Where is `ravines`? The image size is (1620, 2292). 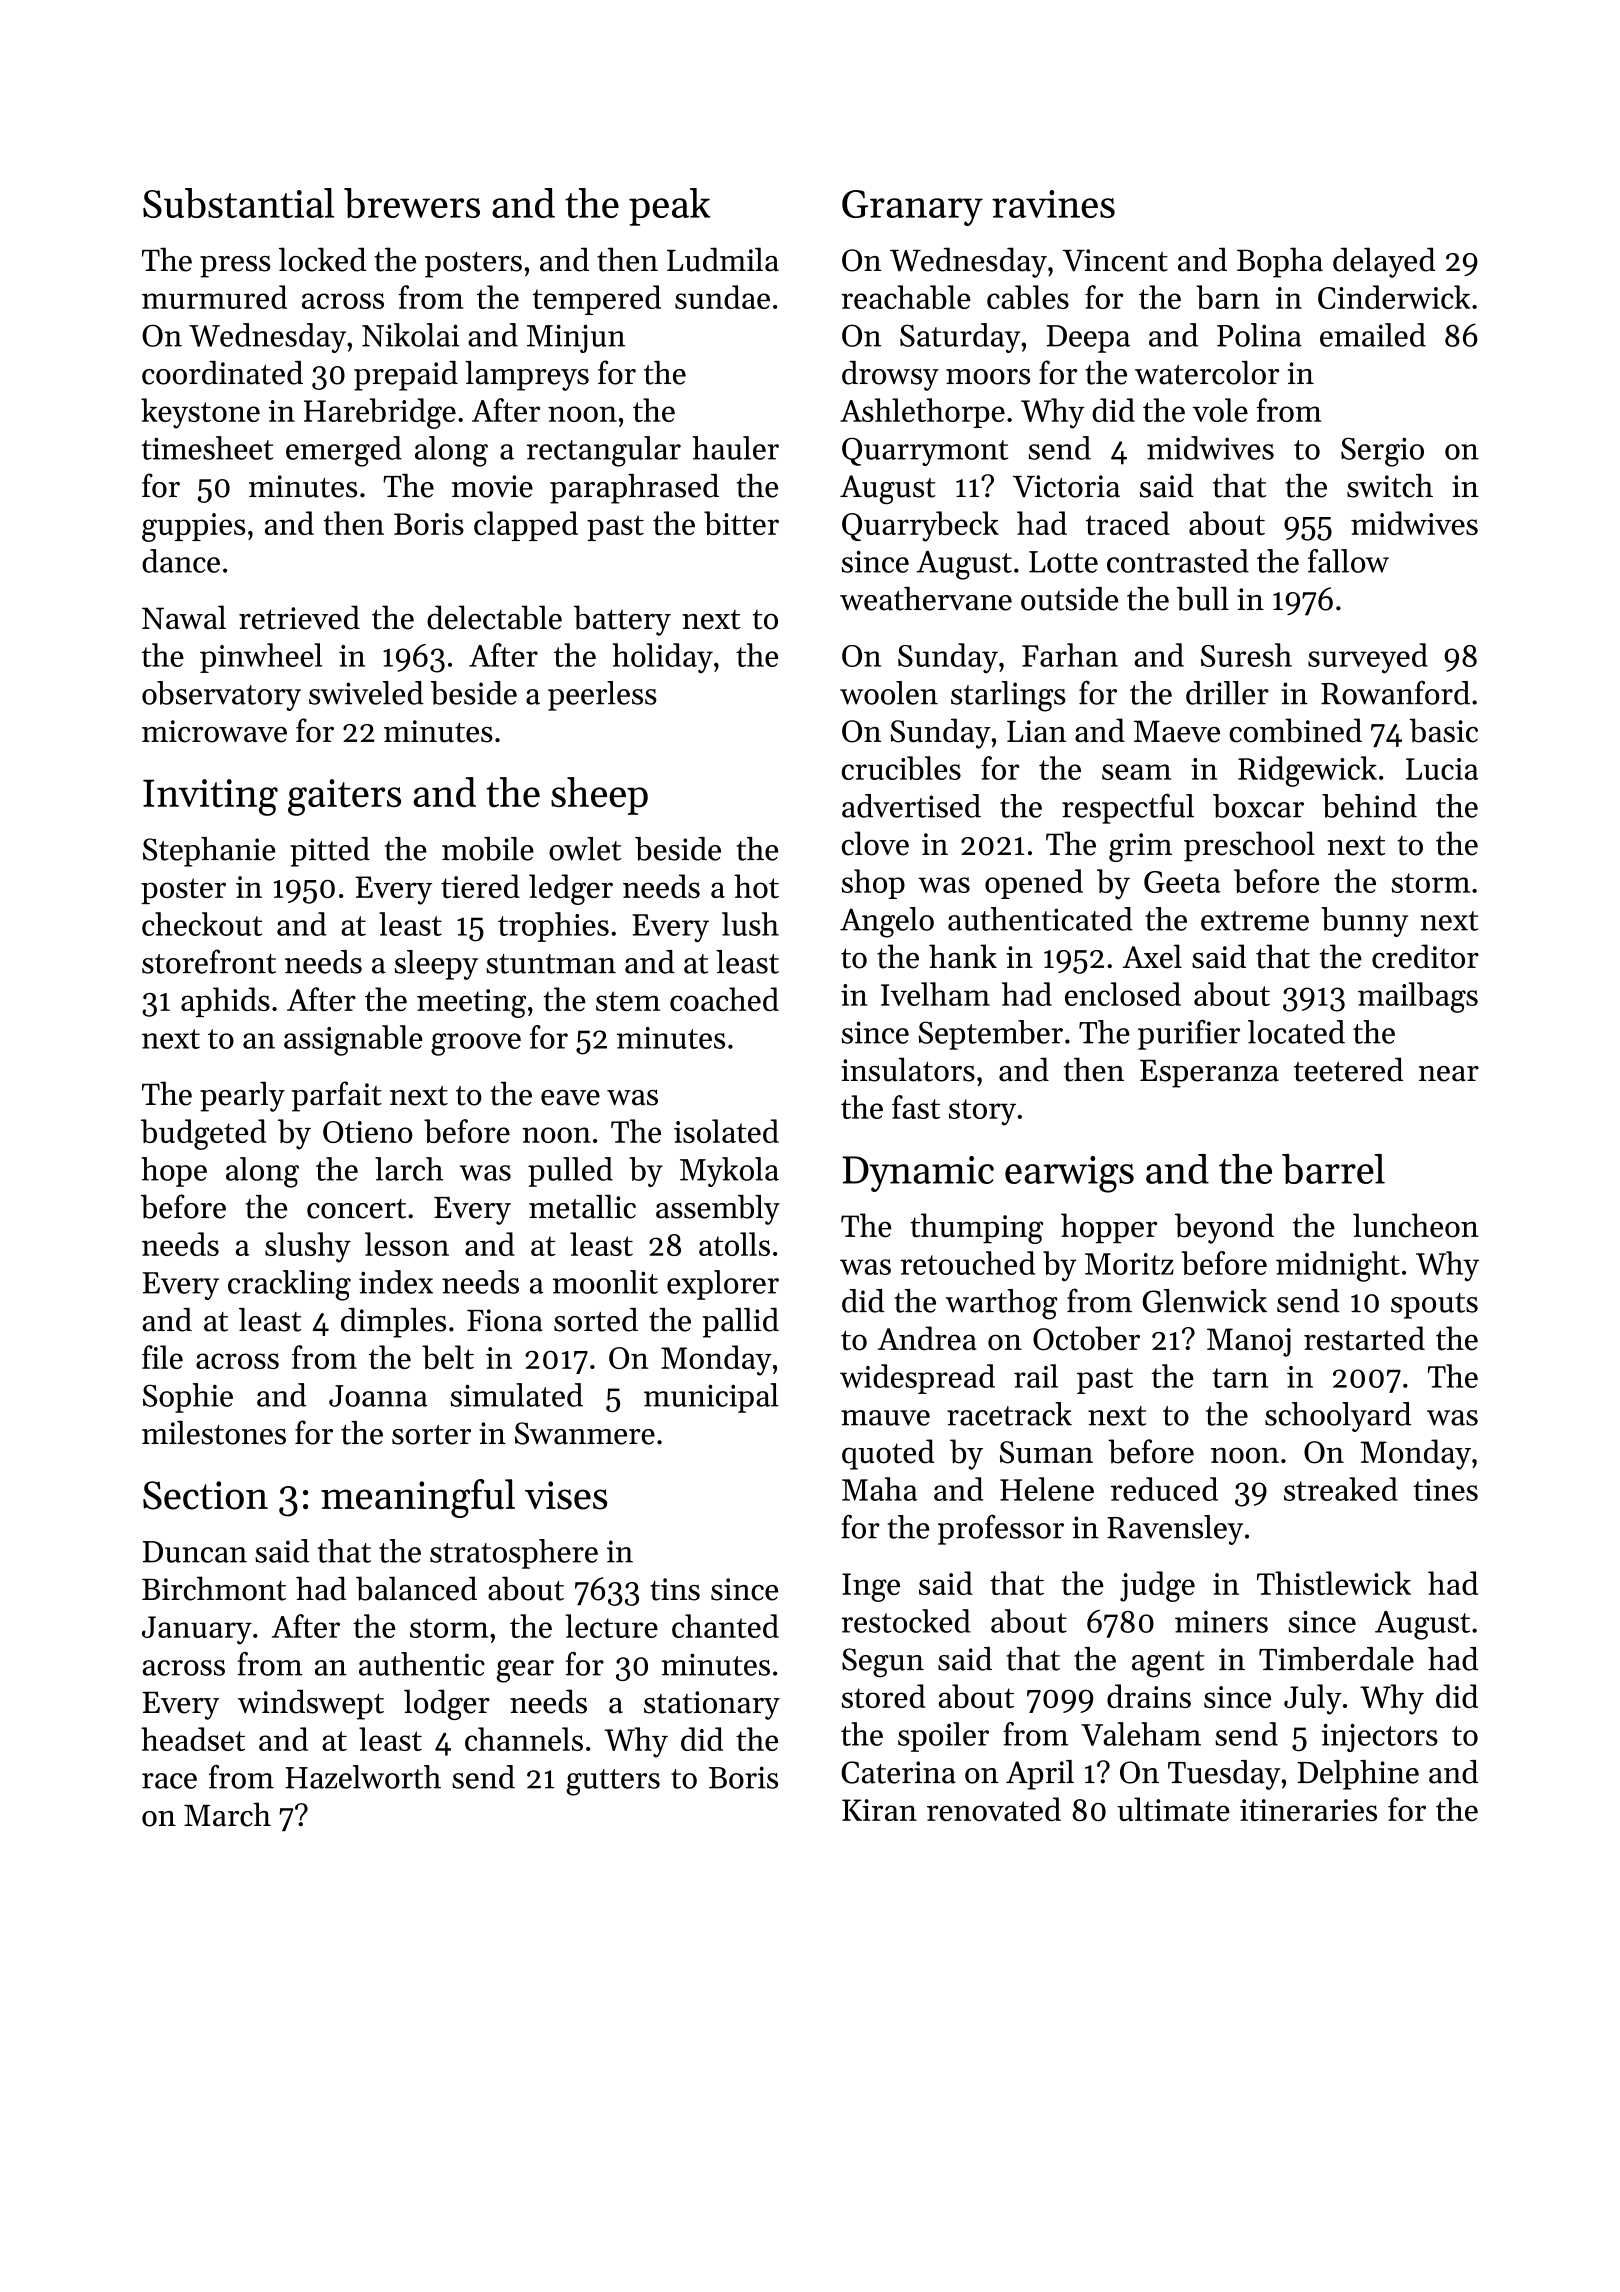 ravines is located at coordinates (1053, 204).
